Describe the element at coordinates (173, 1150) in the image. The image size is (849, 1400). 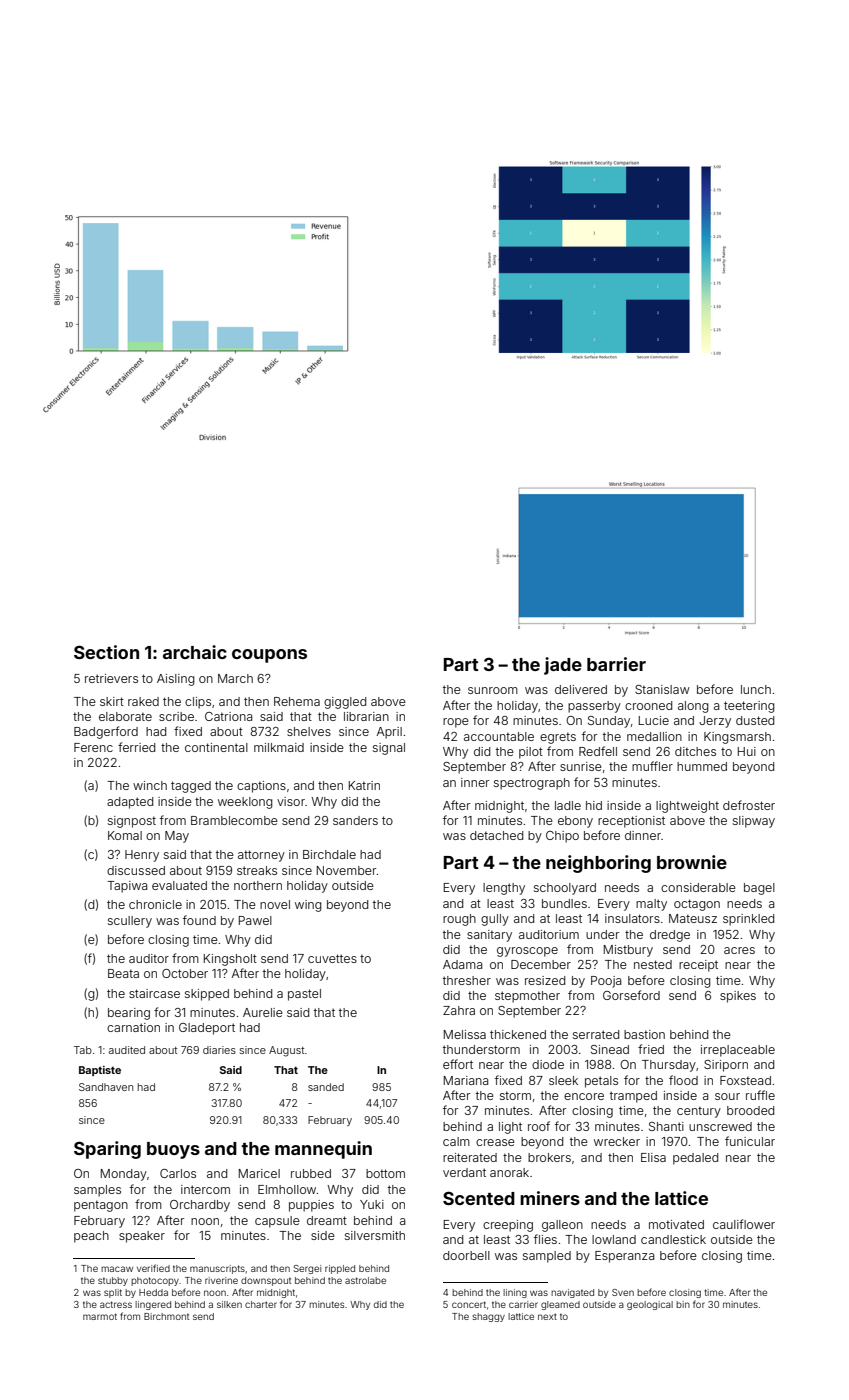
I see `buoys` at that location.
